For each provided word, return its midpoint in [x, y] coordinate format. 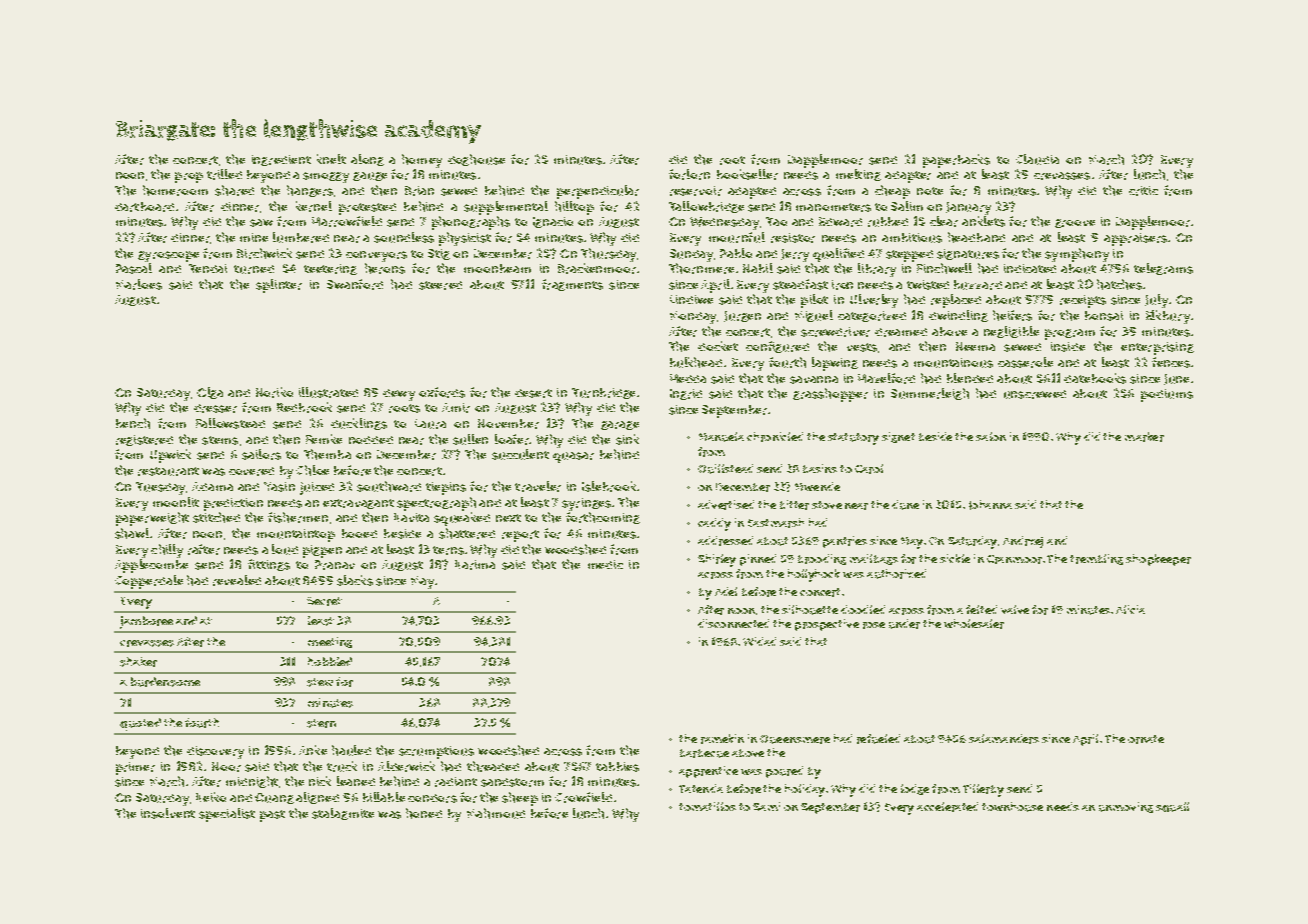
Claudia [1037, 159]
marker [1144, 437]
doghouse [476, 160]
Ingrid [686, 394]
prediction [233, 504]
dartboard [144, 207]
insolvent [168, 813]
